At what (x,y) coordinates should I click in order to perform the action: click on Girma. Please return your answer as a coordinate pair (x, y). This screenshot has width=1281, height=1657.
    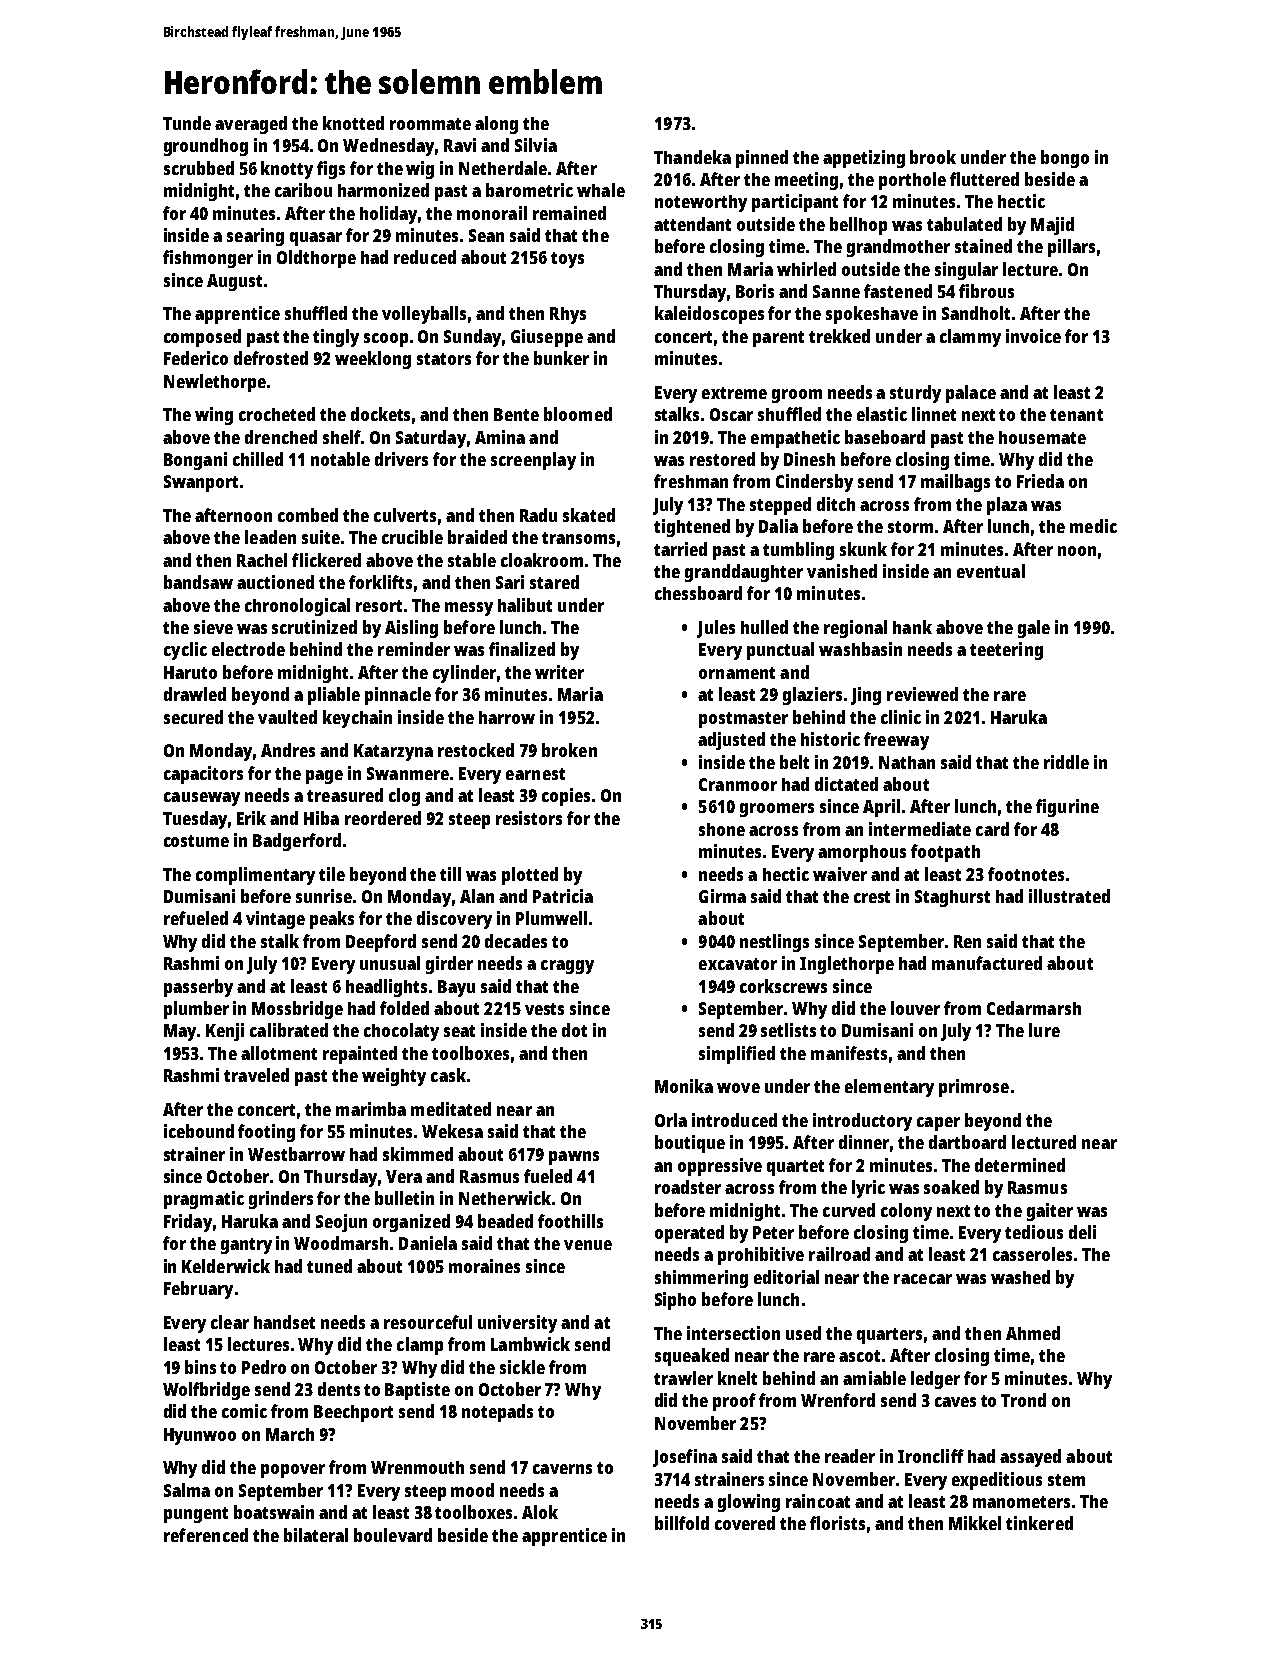
    Looking at the image, I should click on (722, 896).
